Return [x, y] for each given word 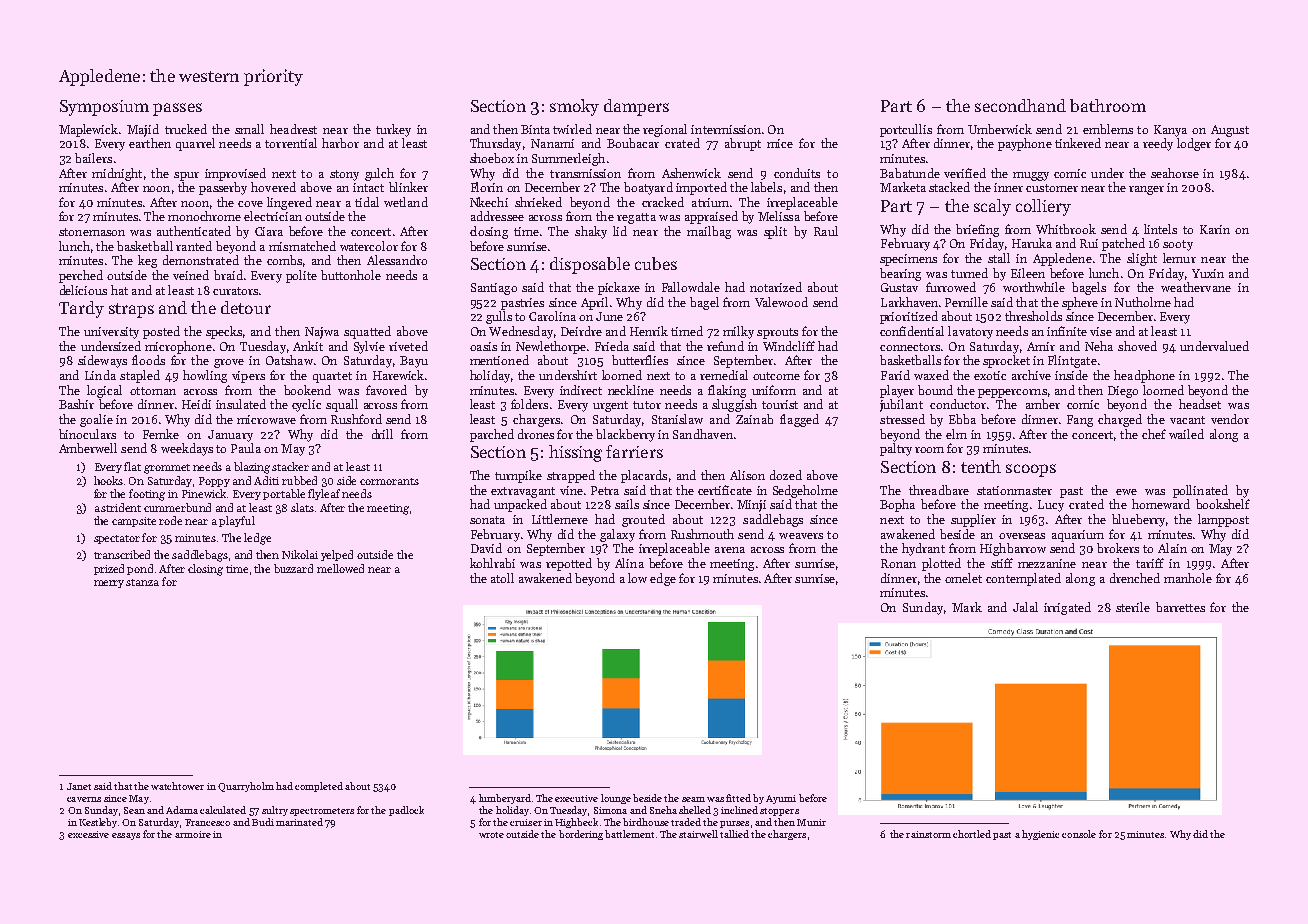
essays [126, 836]
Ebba [962, 419]
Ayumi [781, 799]
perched [81, 276]
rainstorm [928, 834]
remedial [724, 375]
